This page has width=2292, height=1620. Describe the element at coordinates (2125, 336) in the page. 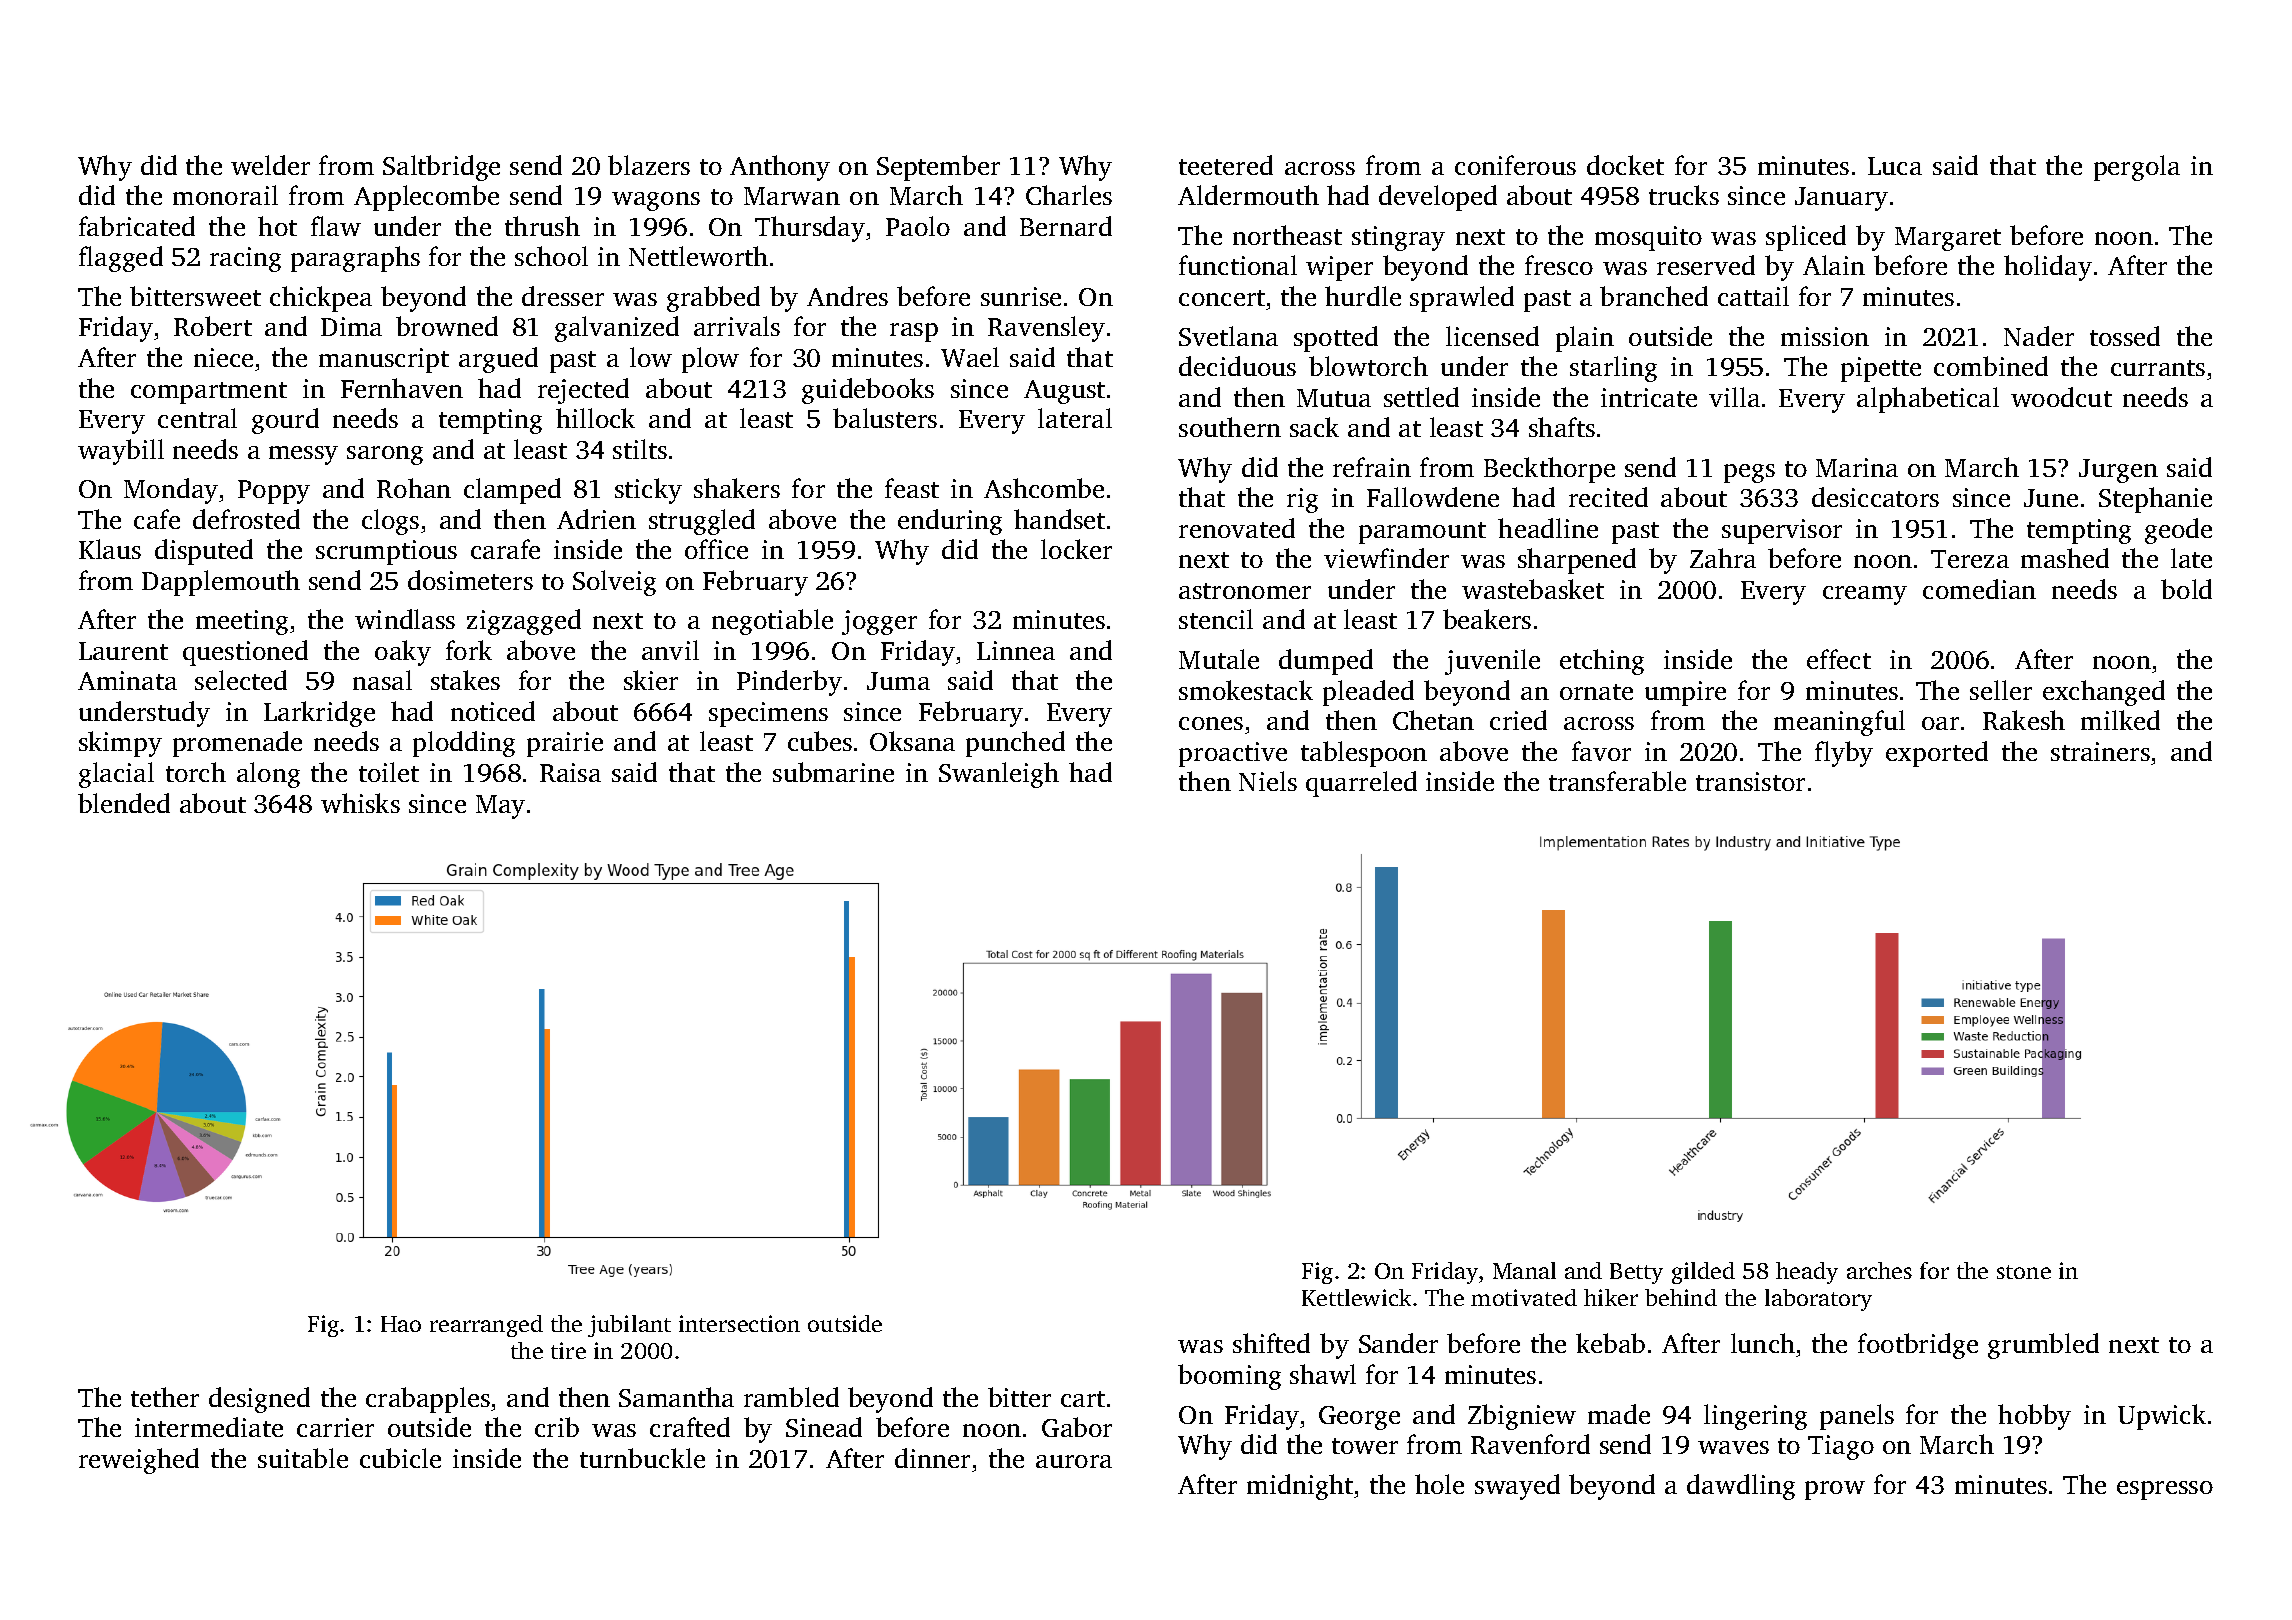

I see `tossed` at that location.
